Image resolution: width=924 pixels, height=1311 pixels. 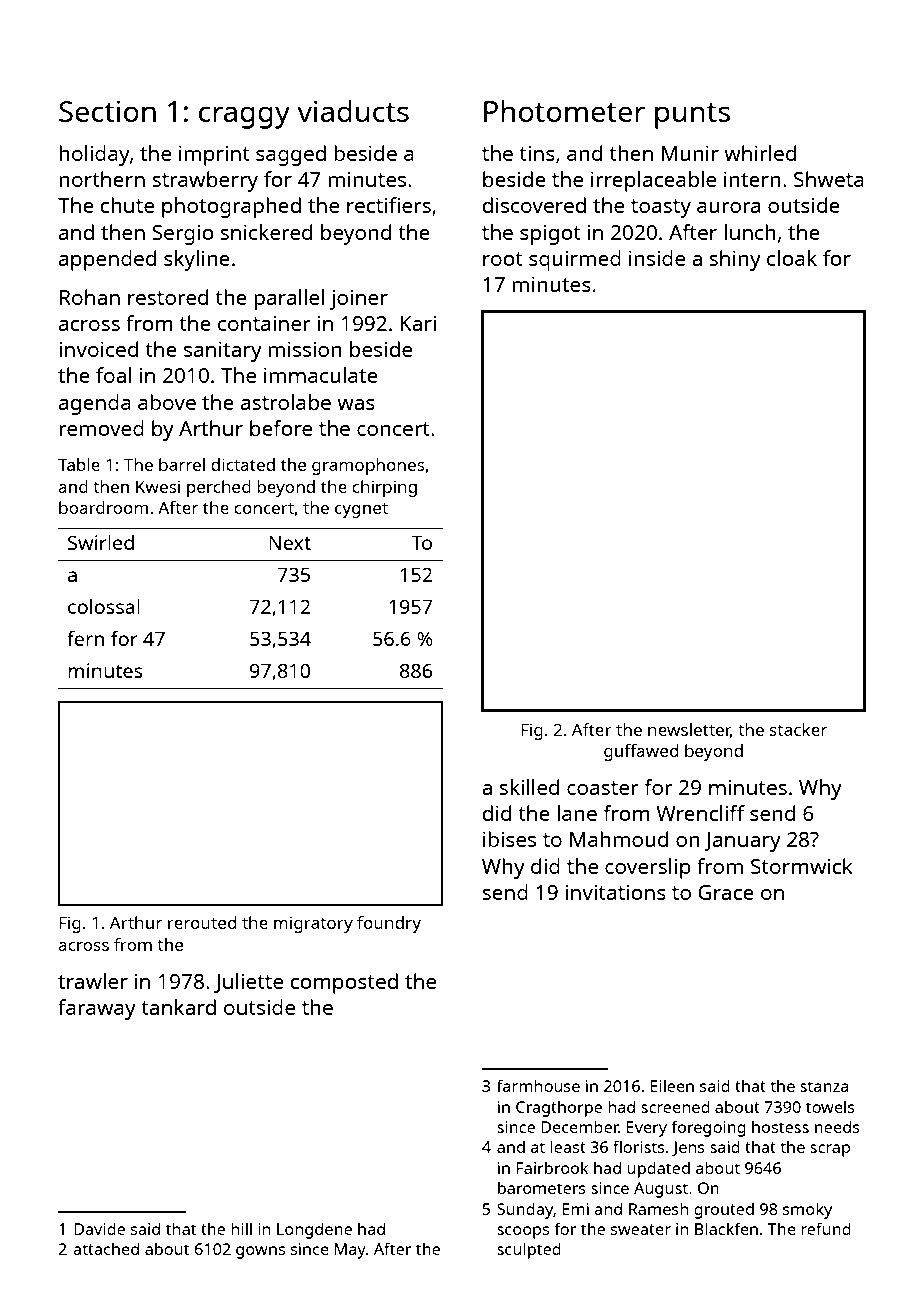 What do you see at coordinates (564, 111) in the screenshot?
I see `Photometer` at bounding box center [564, 111].
